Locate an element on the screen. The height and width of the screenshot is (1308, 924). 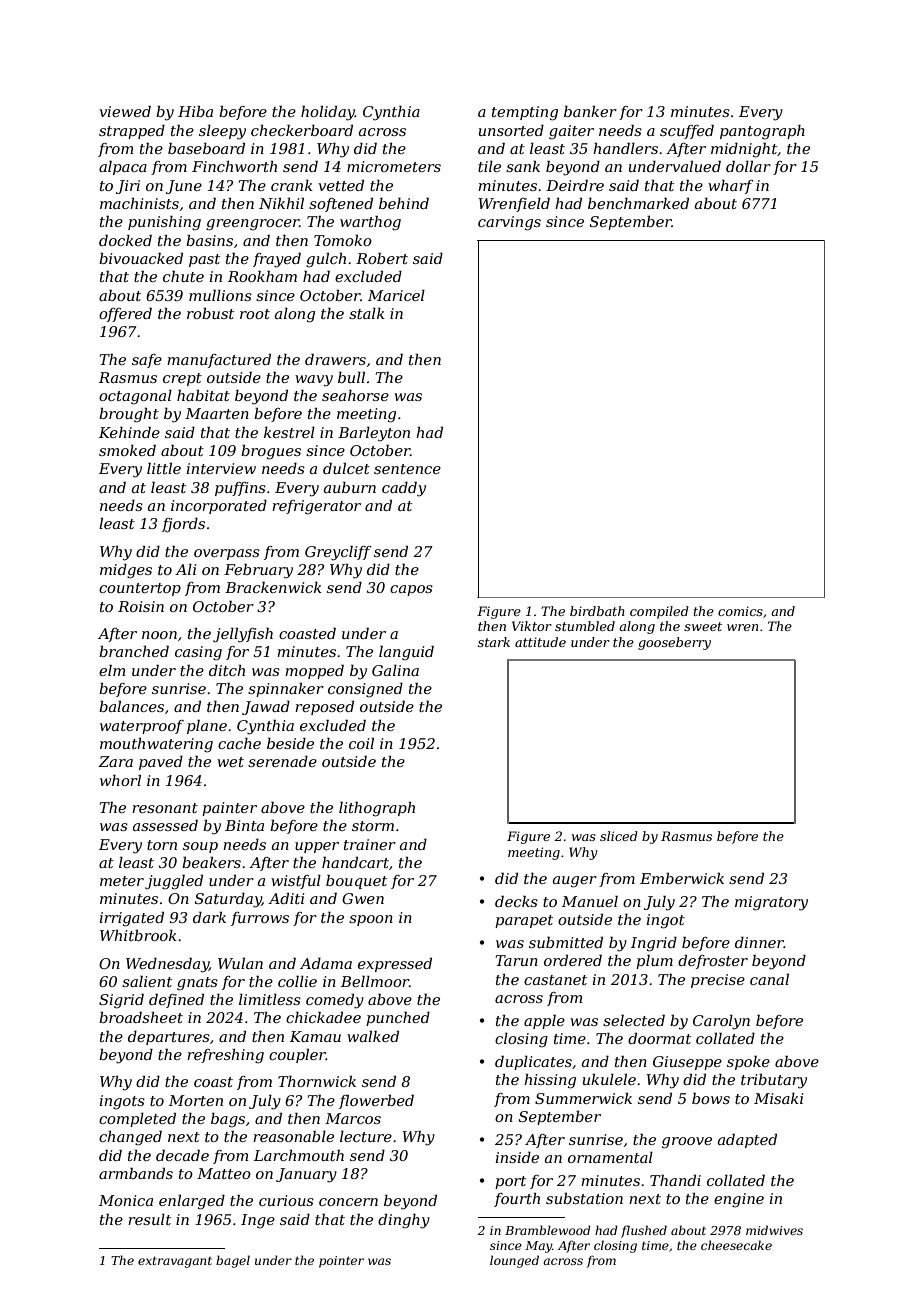
banker is located at coordinates (590, 111).
